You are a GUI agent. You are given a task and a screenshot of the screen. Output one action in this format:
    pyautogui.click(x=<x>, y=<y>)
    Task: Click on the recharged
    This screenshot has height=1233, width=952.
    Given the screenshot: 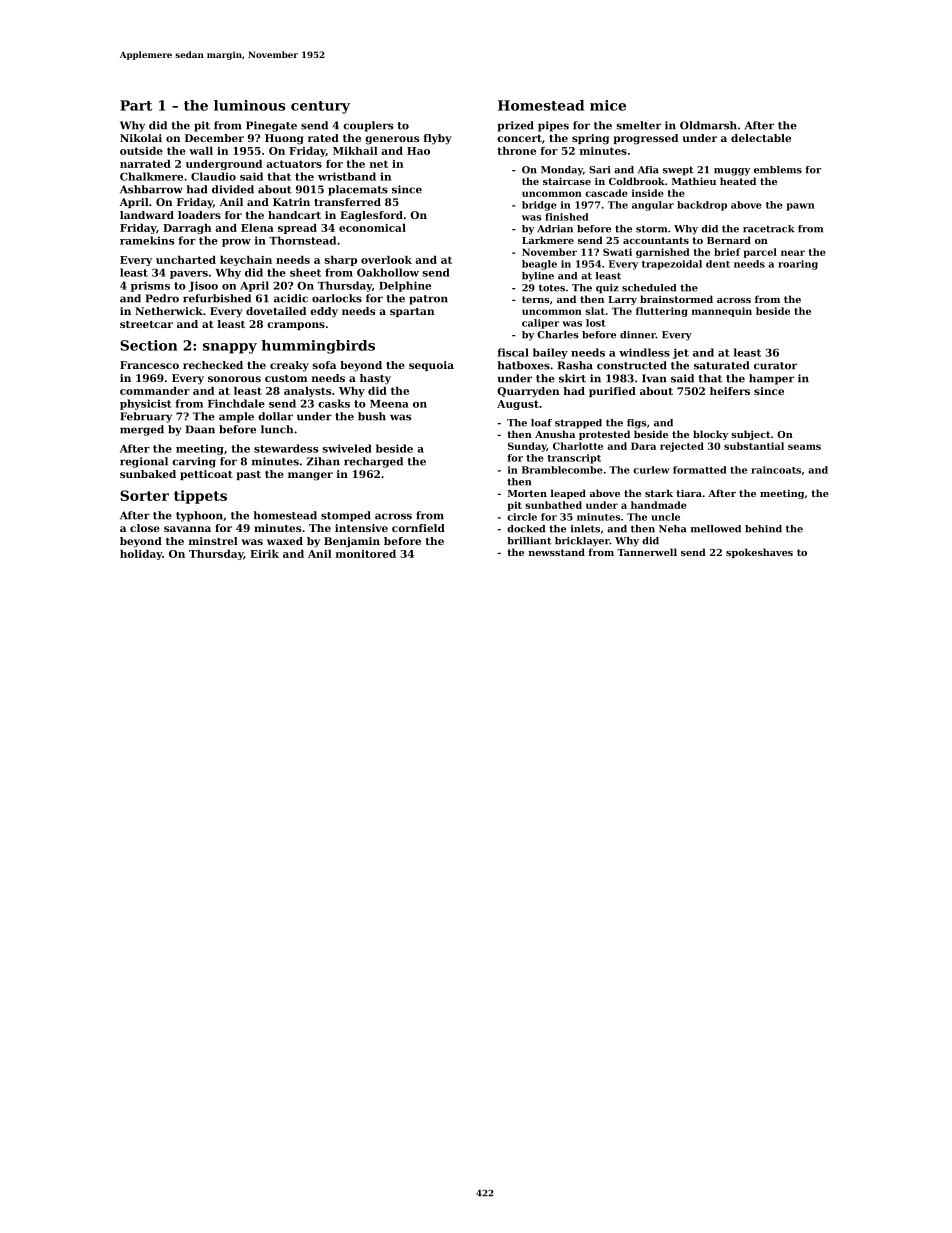 What is the action you would take?
    pyautogui.click(x=373, y=462)
